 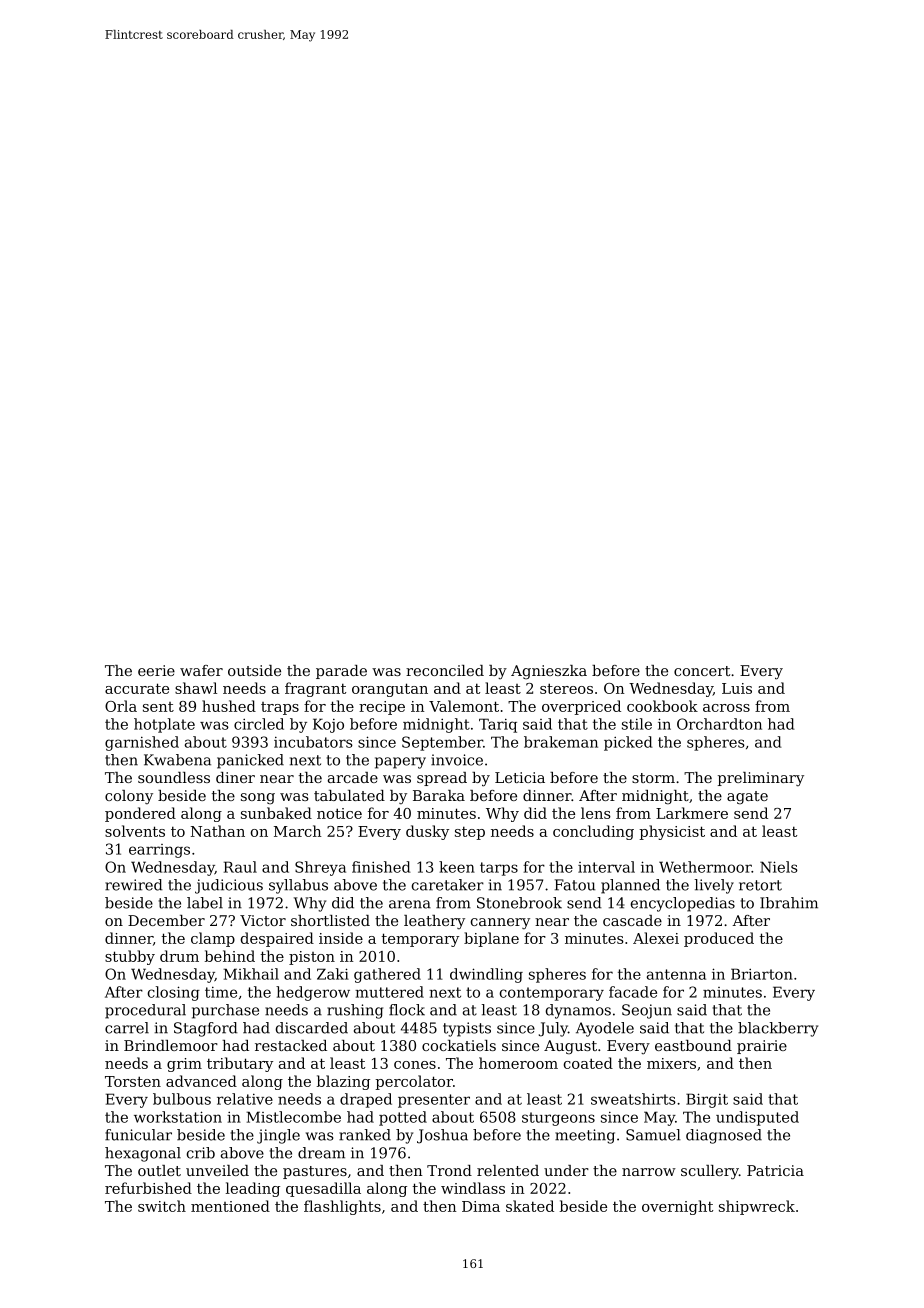 What do you see at coordinates (293, 1117) in the screenshot?
I see `Mistlecombe` at bounding box center [293, 1117].
